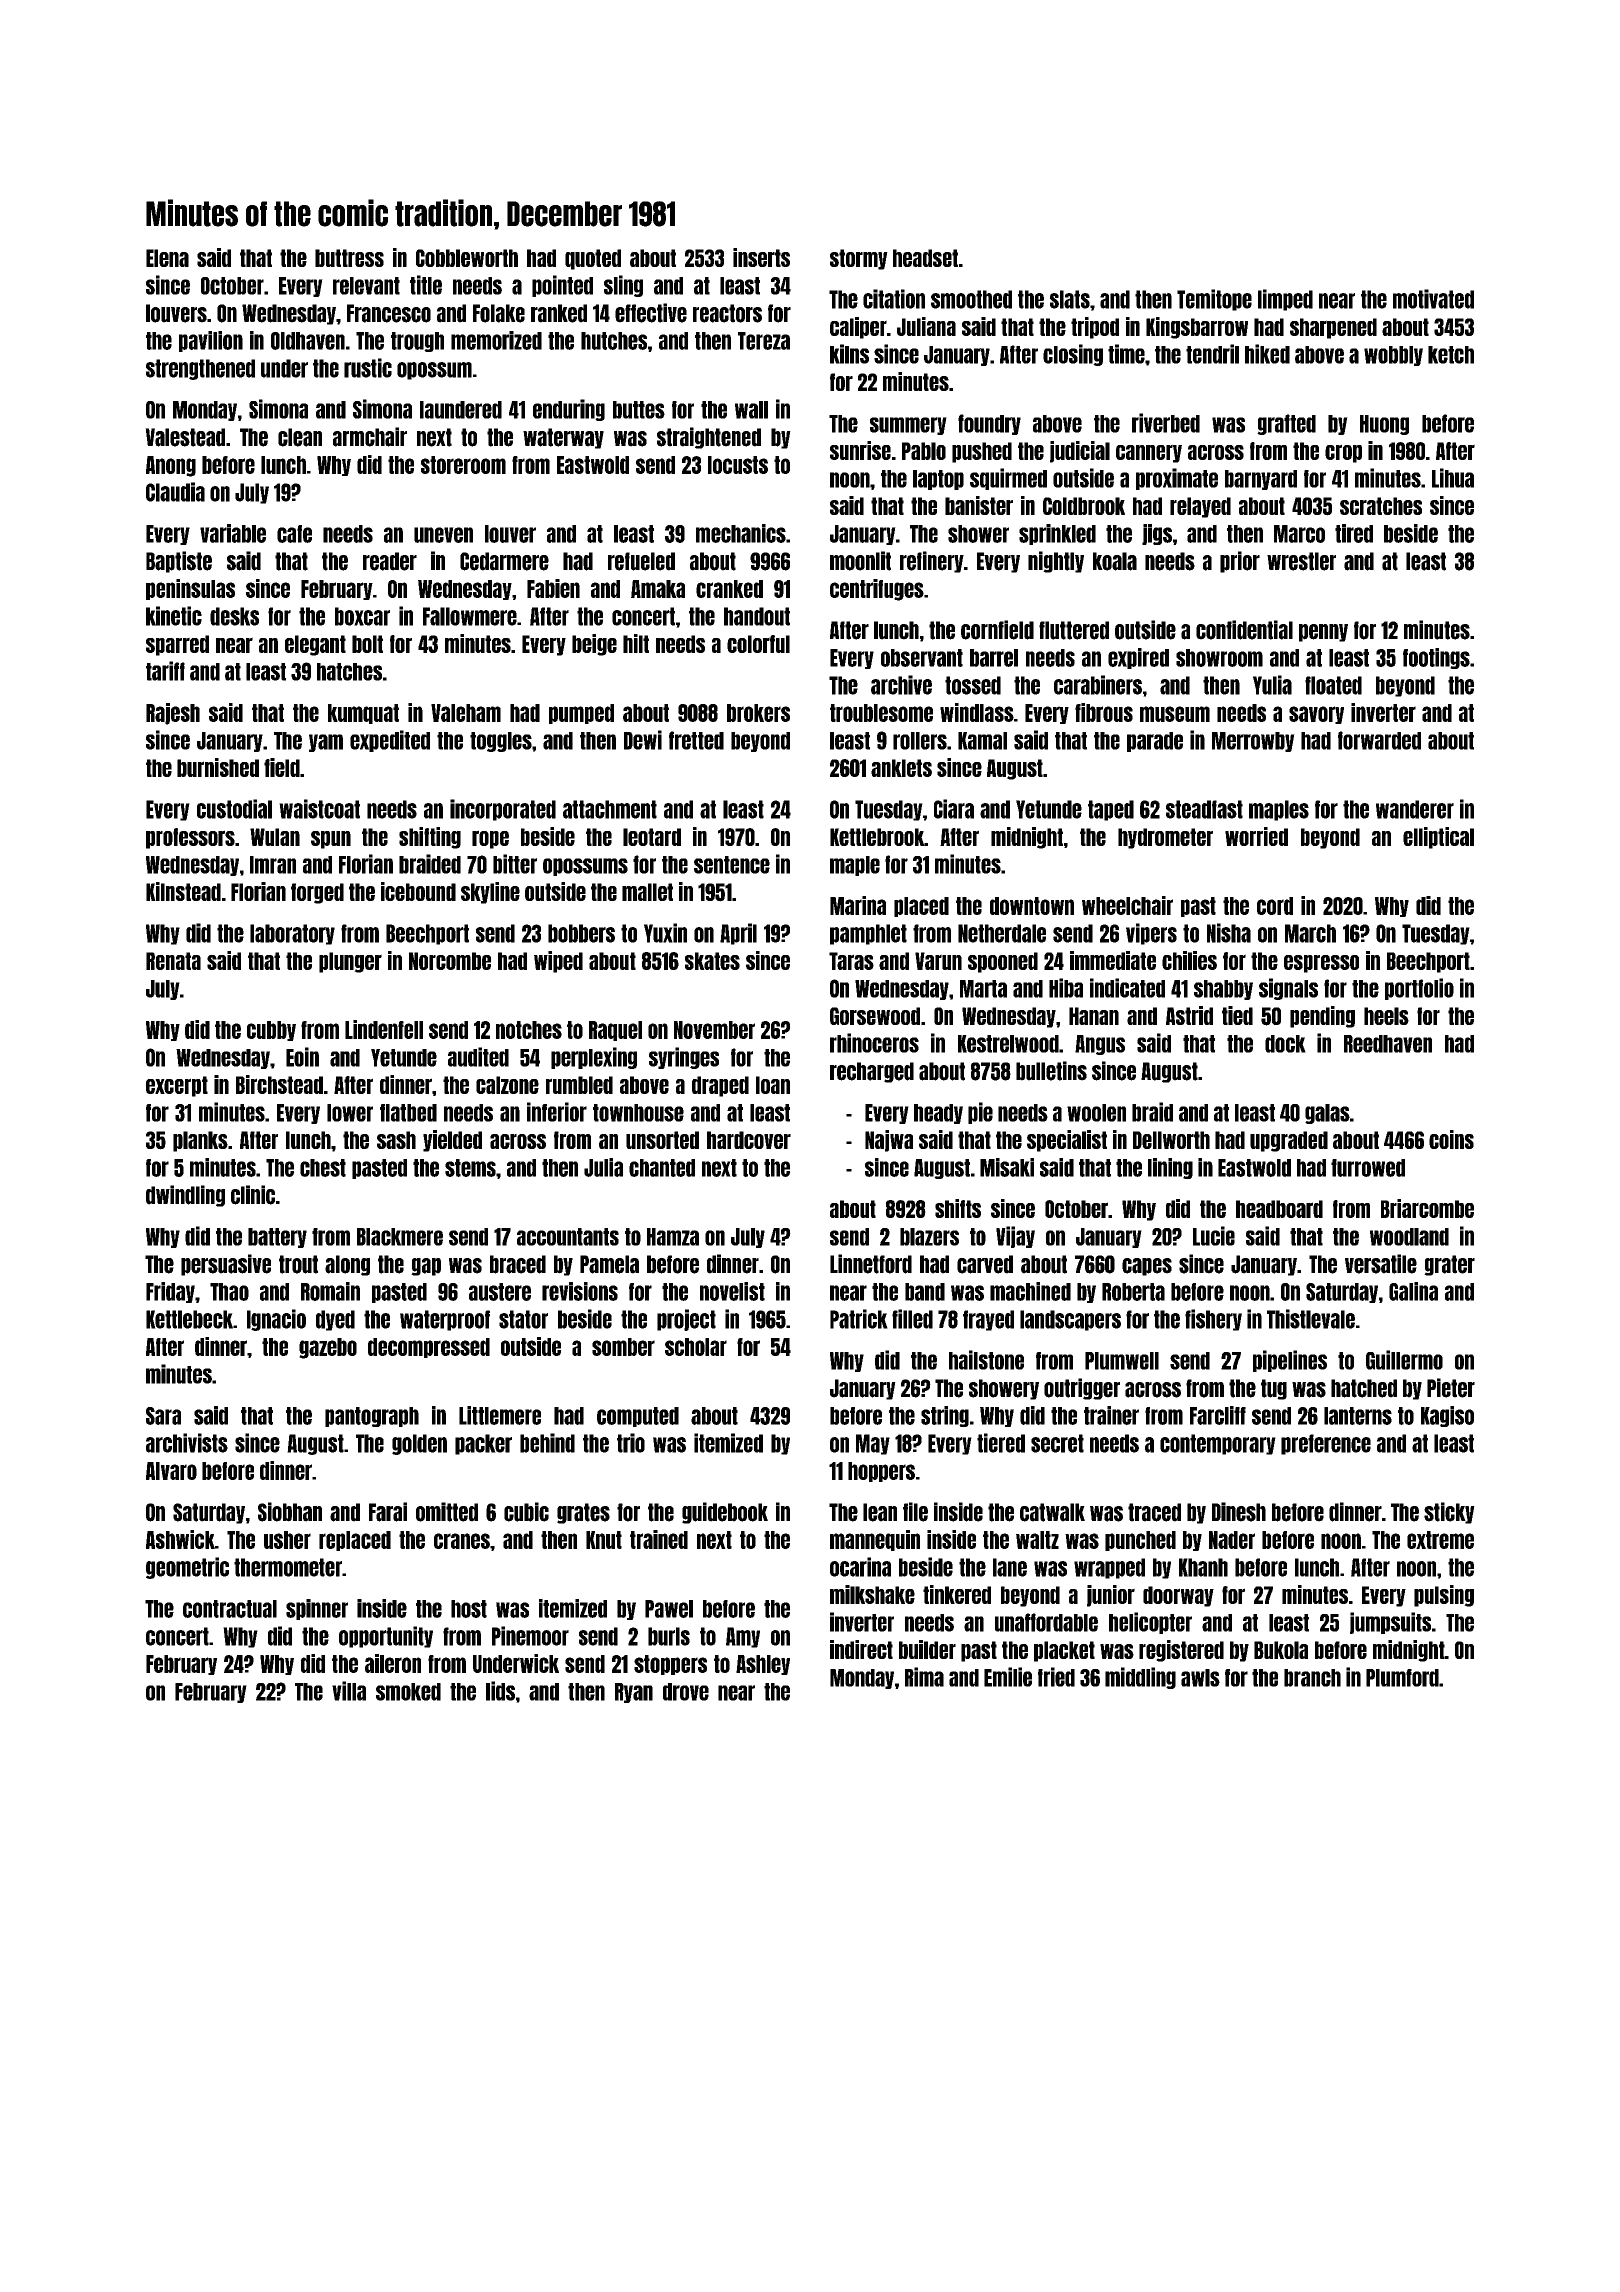 The image size is (1620, 2292). What do you see at coordinates (732, 1291) in the document?
I see `novelist` at bounding box center [732, 1291].
